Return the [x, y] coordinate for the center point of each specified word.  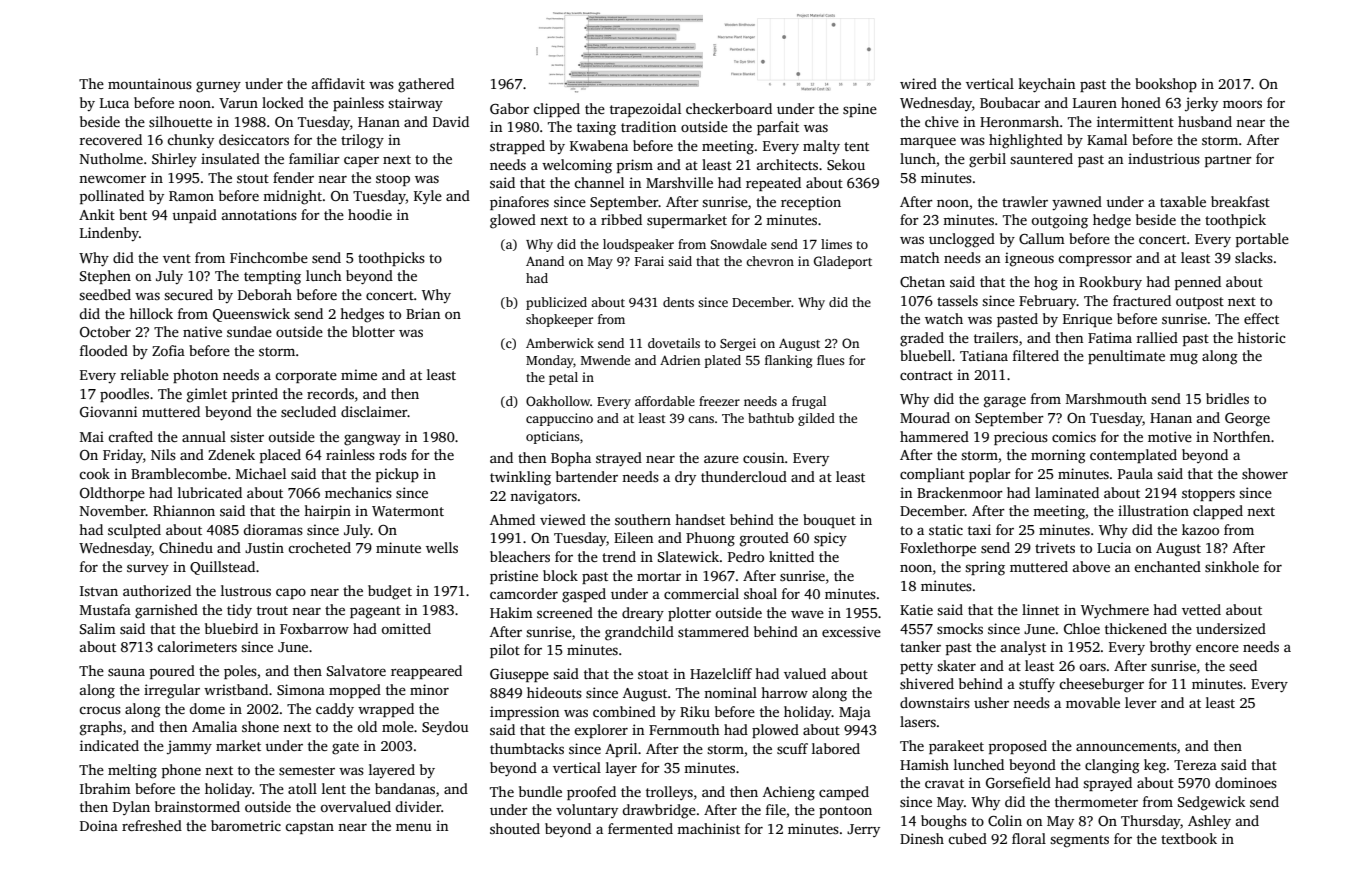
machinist [708, 828]
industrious [1164, 158]
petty [916, 668]
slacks [1254, 257]
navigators [543, 497]
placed [280, 456]
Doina [99, 825]
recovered [111, 139]
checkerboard [729, 108]
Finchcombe [269, 257]
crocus [100, 710]
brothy [1170, 648]
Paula [1135, 473]
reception [811, 203]
